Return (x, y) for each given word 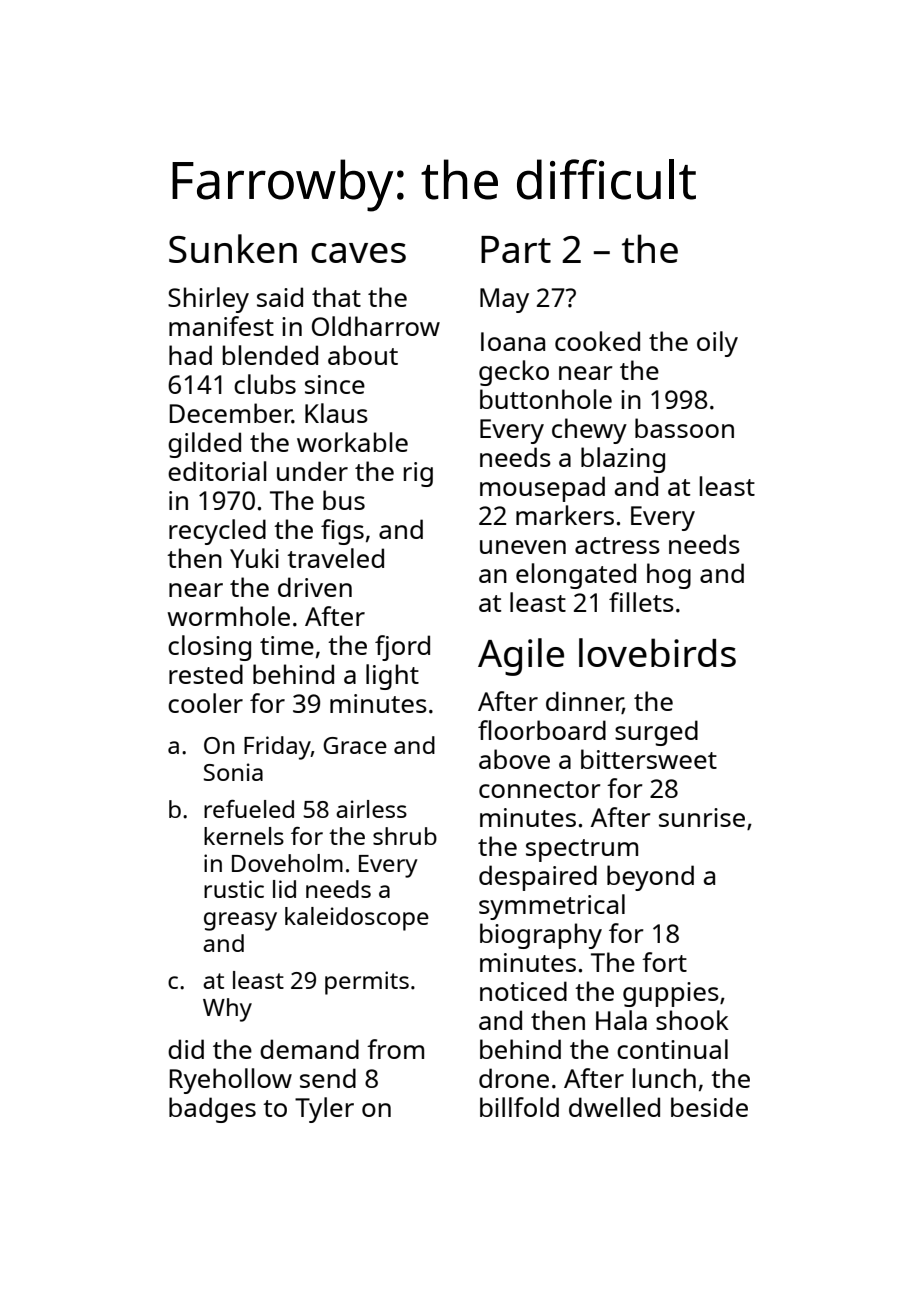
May (504, 300)
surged (656, 733)
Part (516, 249)
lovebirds (657, 652)
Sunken (233, 248)
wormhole (228, 616)
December (230, 413)
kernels (244, 836)
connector (539, 789)
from (395, 1049)
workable (352, 442)
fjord (402, 648)
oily (717, 344)
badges (212, 1110)
